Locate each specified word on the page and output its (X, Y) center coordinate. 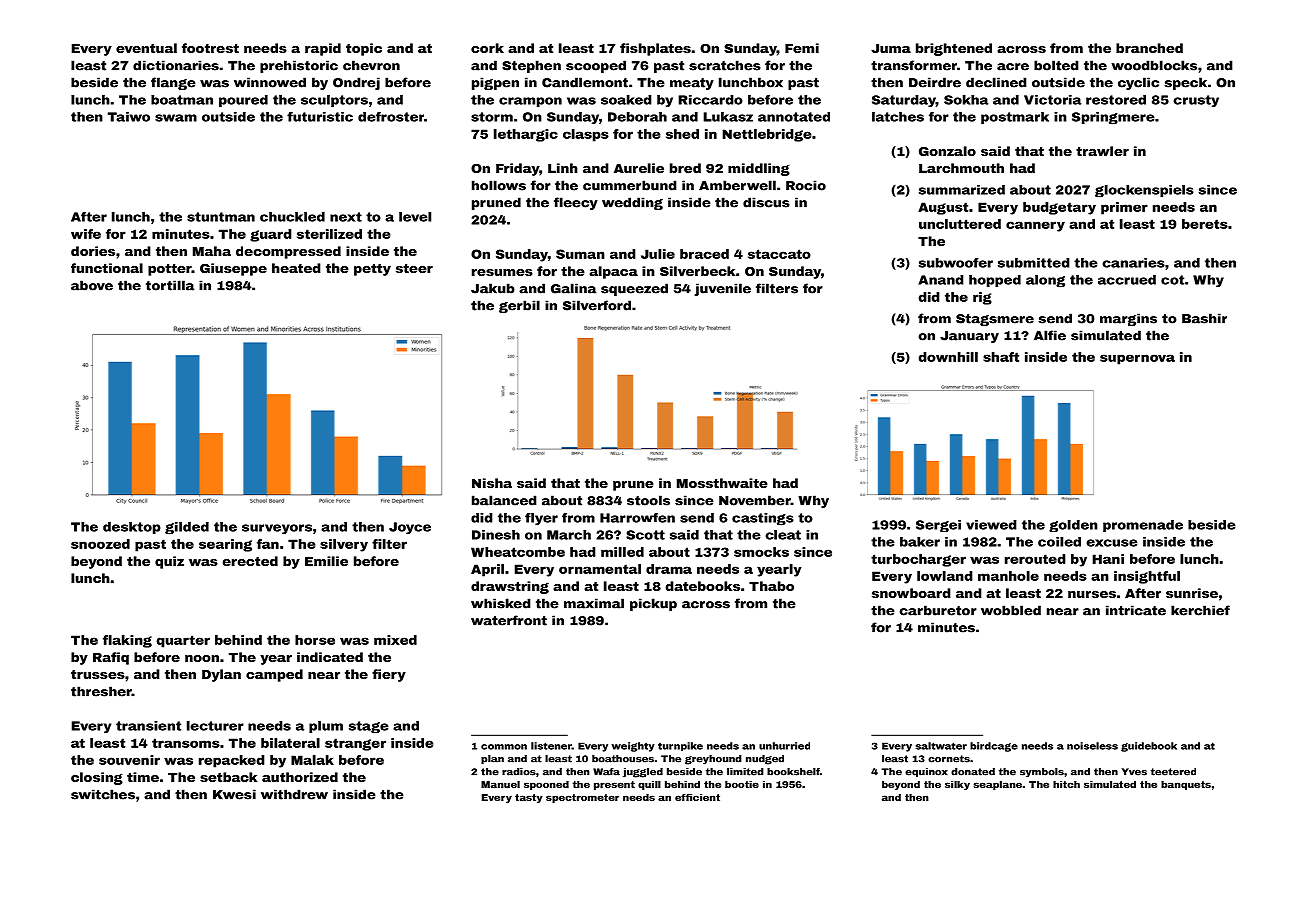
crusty (1196, 101)
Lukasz (728, 117)
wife (86, 234)
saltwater (941, 746)
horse (315, 640)
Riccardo (710, 100)
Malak (312, 760)
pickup (653, 604)
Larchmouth (961, 168)
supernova (1137, 359)
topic (364, 49)
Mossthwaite (722, 483)
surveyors (277, 529)
